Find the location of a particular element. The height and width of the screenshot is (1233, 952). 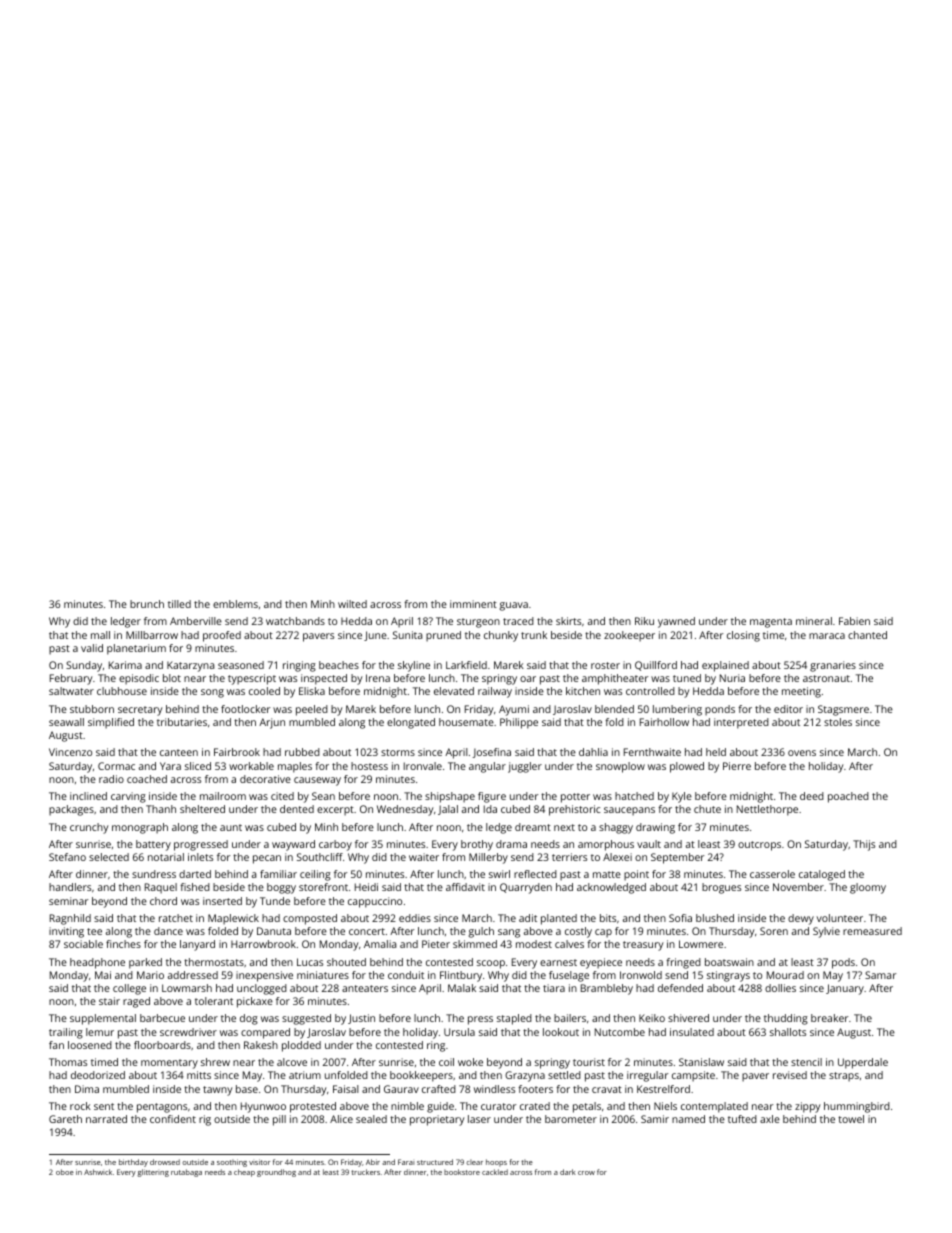

oboe is located at coordinates (65, 1172).
